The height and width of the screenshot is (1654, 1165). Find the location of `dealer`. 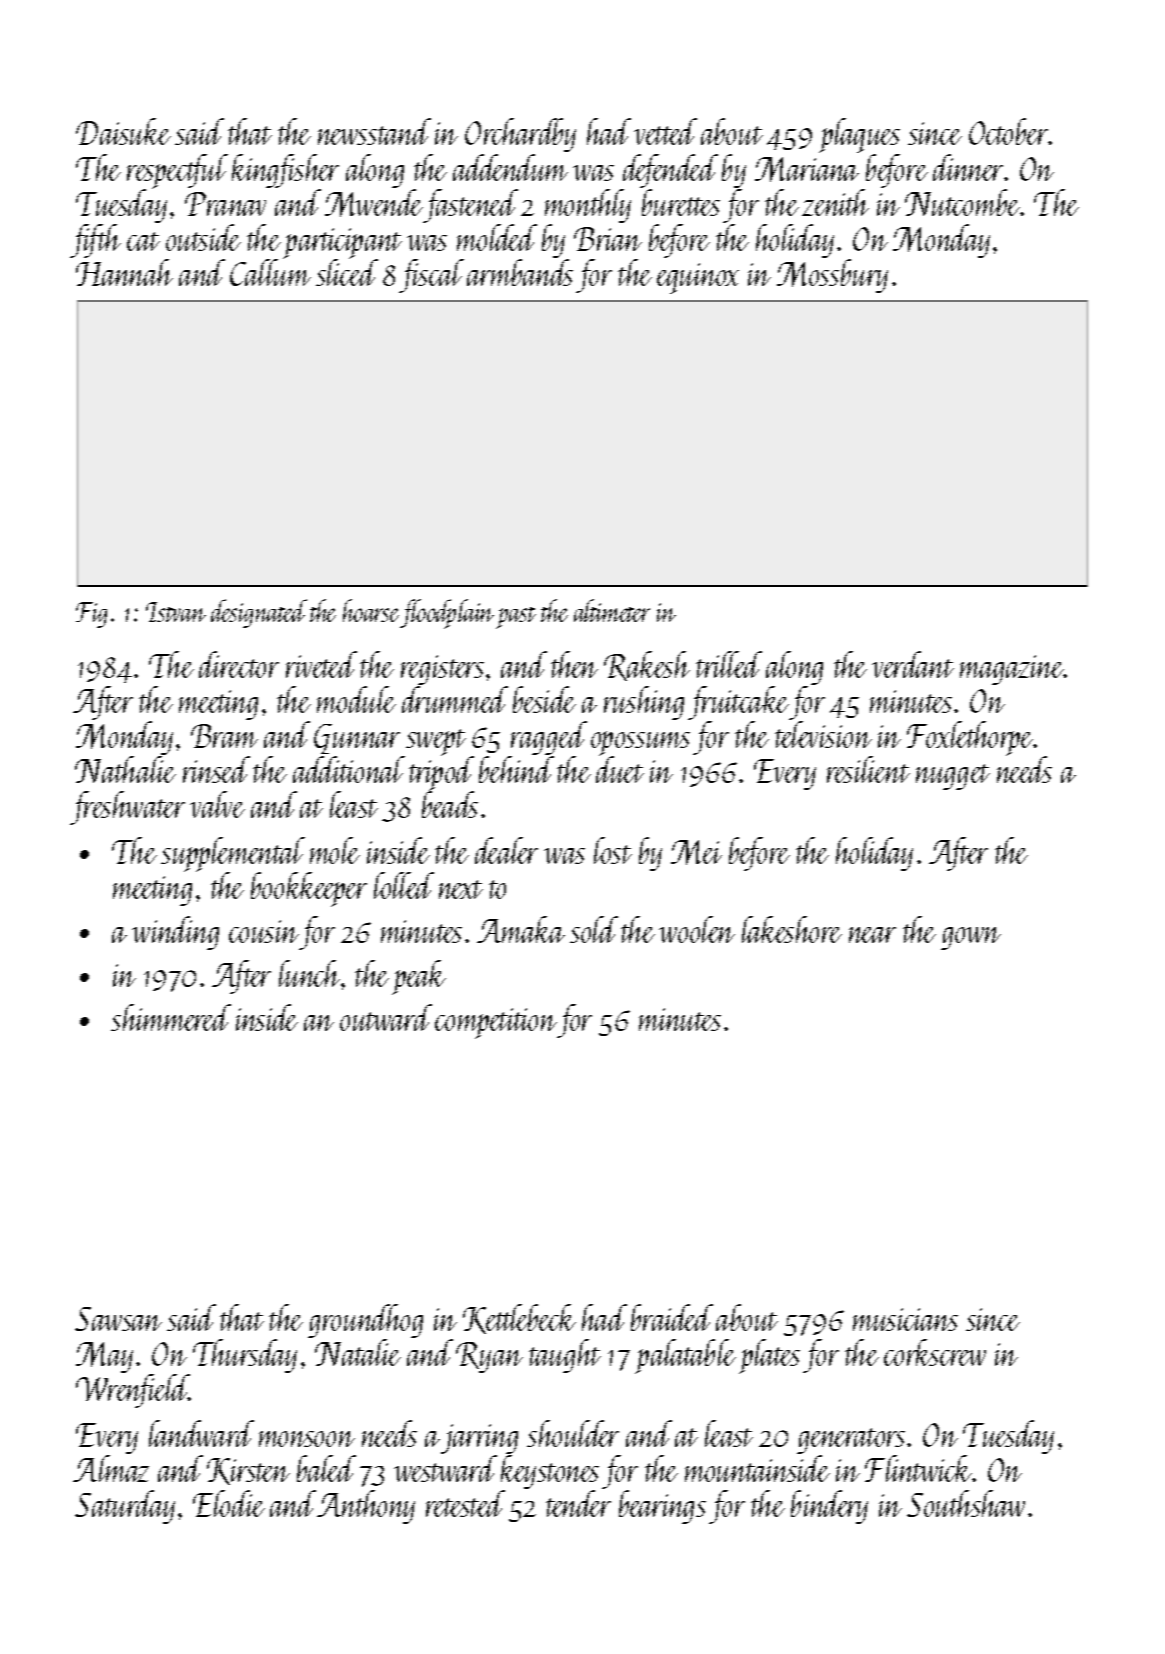

dealer is located at coordinates (506, 850).
